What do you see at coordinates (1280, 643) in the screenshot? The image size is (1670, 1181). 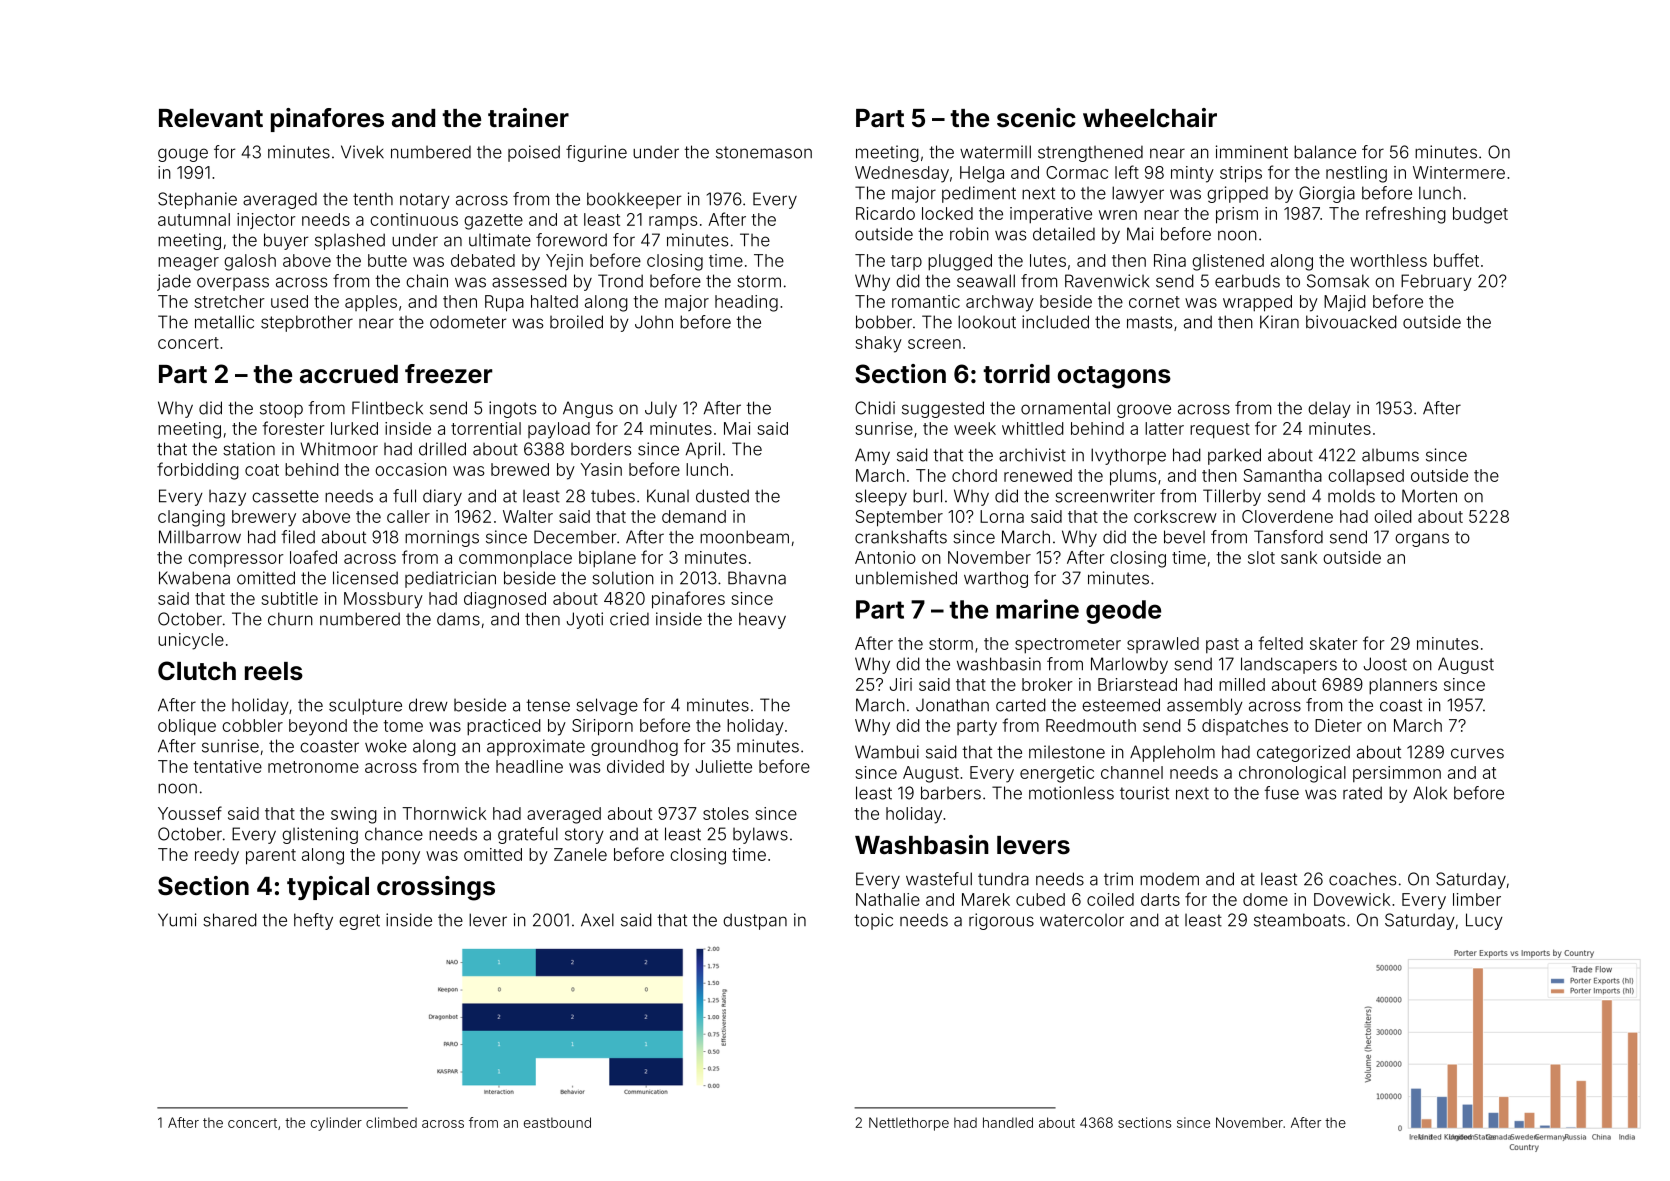 I see `felted` at bounding box center [1280, 643].
